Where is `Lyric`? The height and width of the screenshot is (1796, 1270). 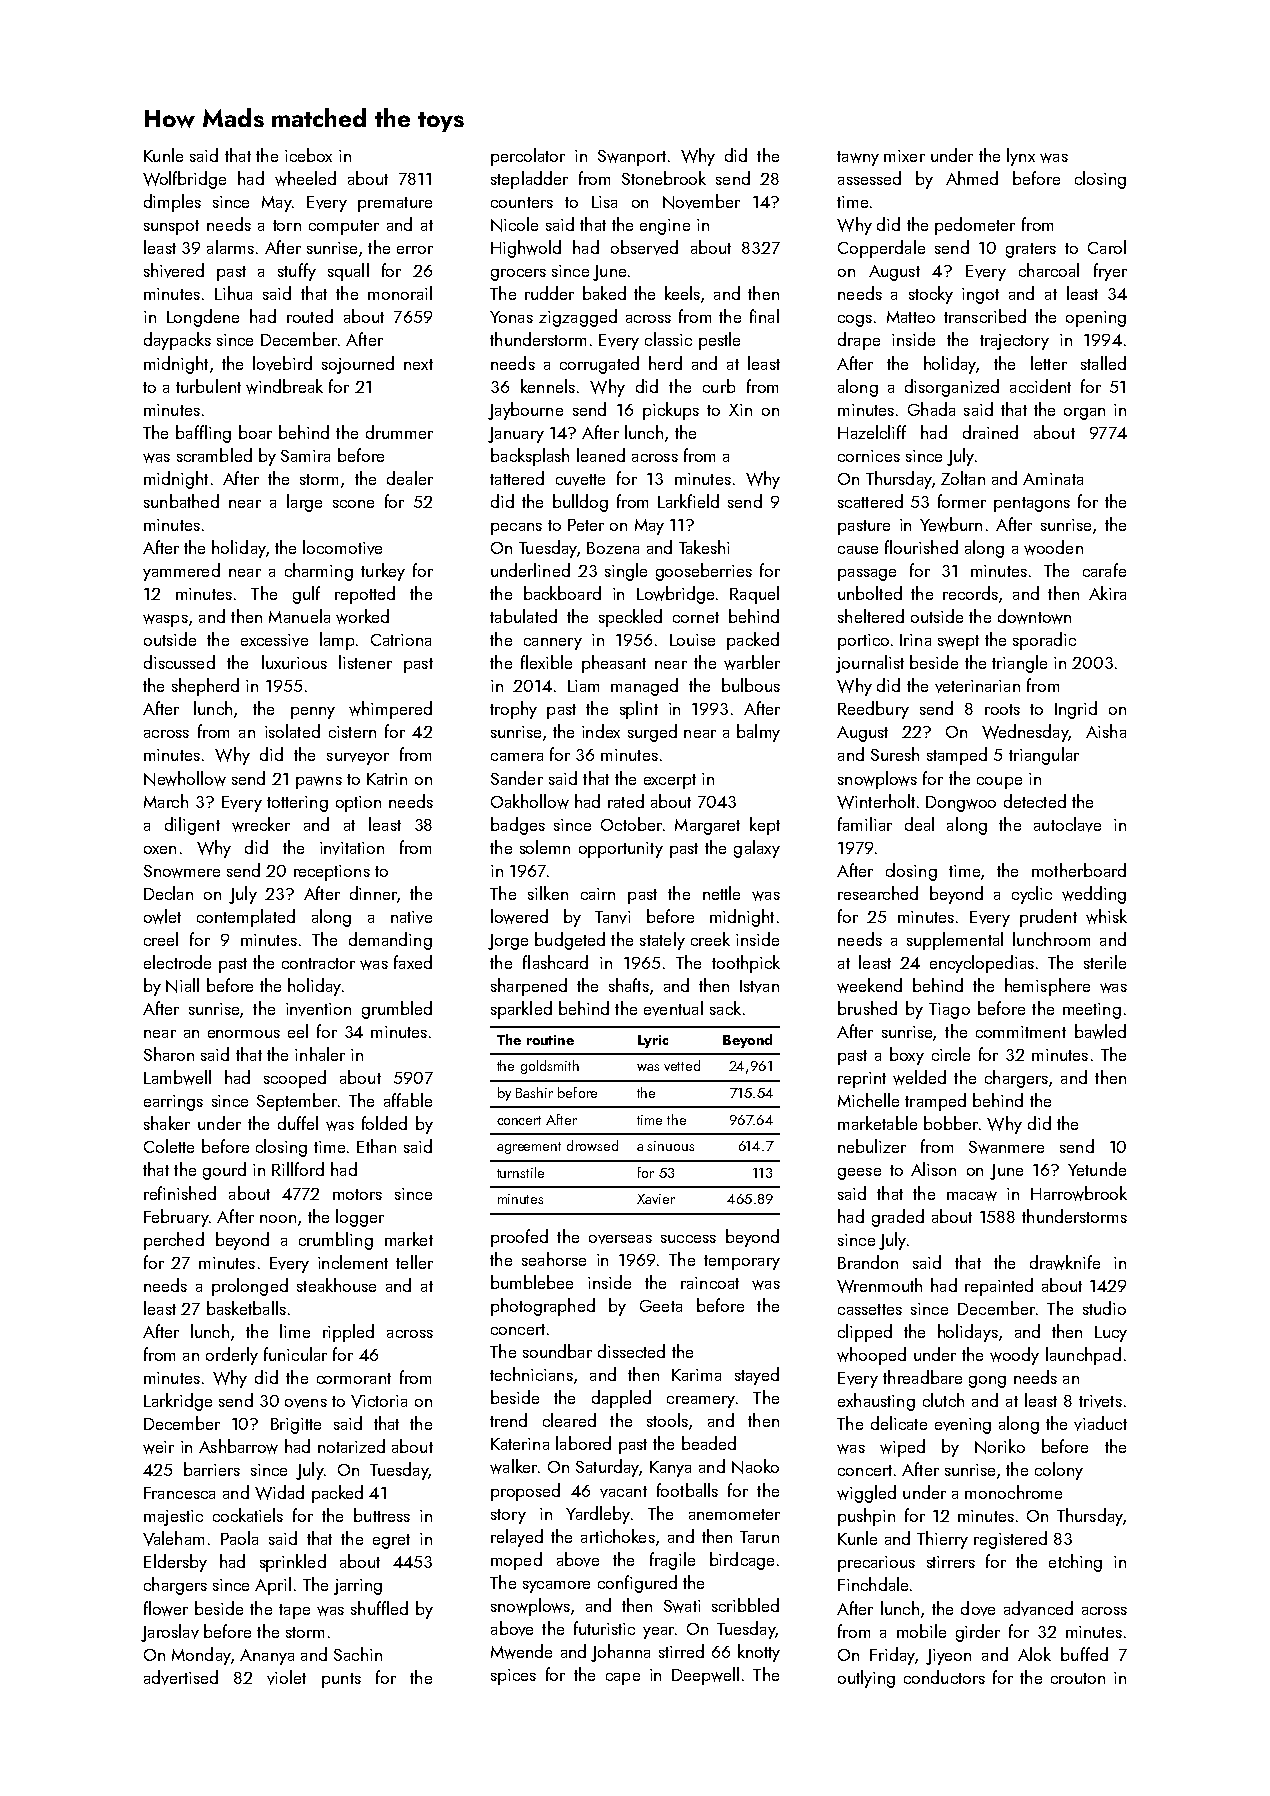
Lyric is located at coordinates (653, 1041).
